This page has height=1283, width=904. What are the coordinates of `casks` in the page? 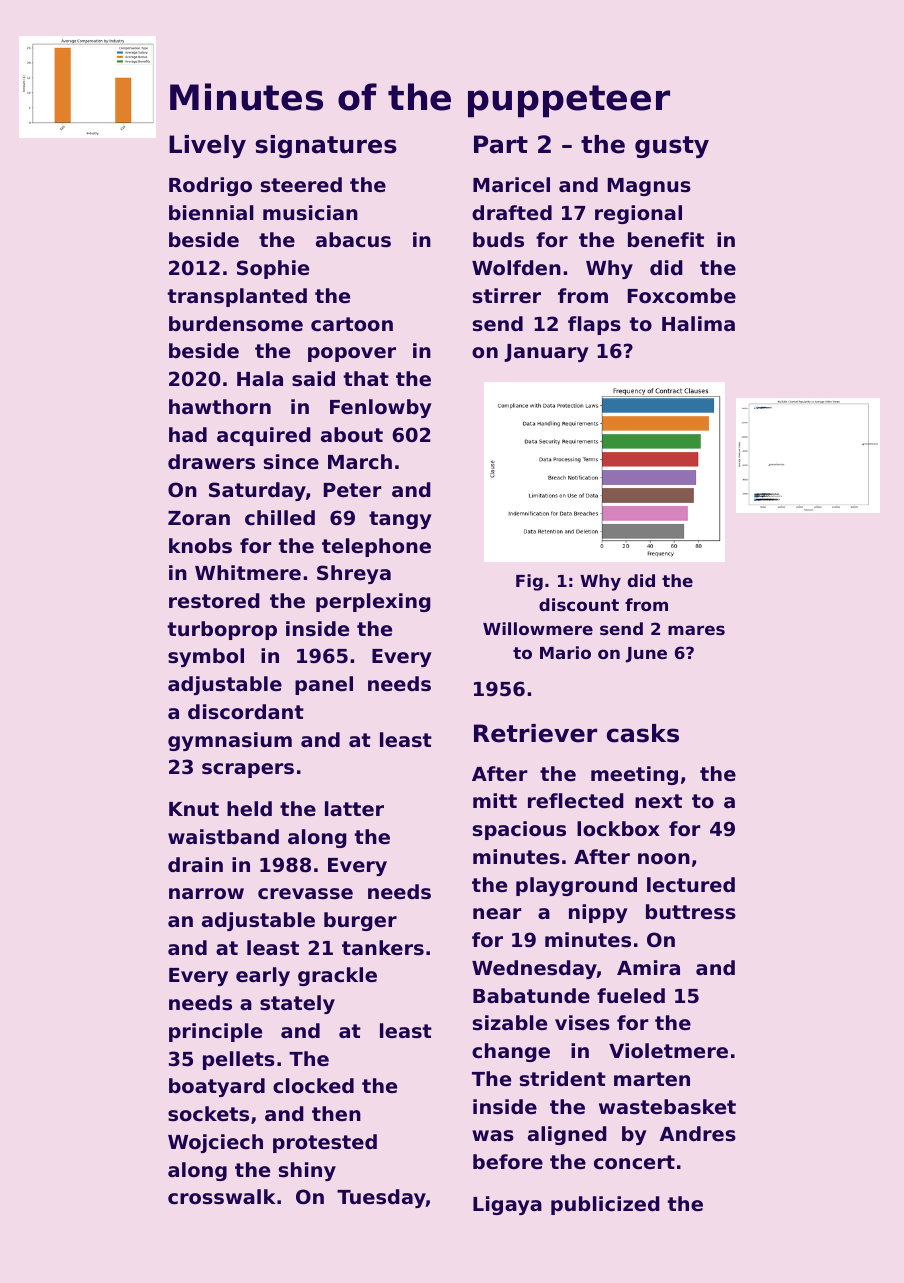 It's located at (643, 733).
